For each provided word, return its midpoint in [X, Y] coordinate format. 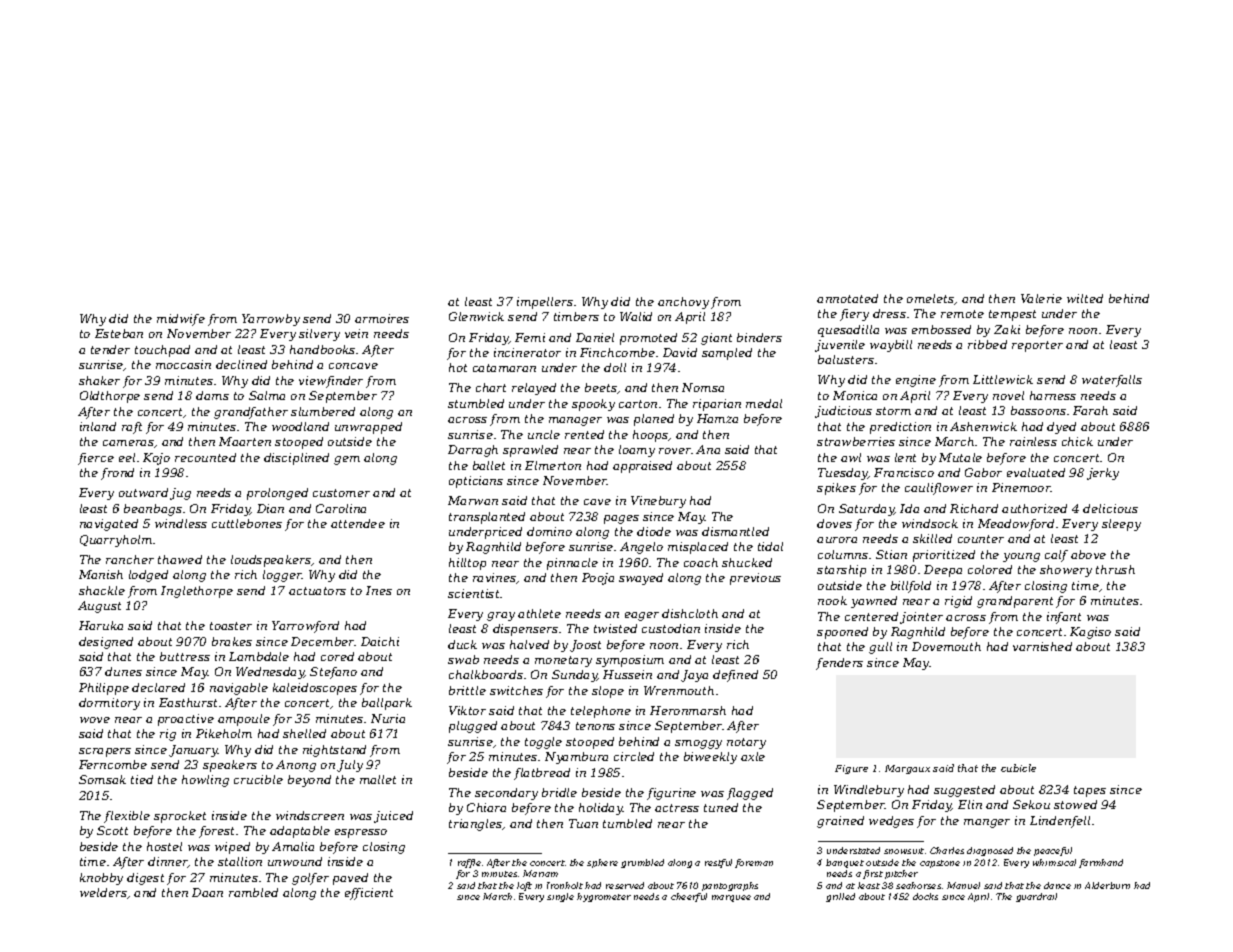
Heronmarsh [688, 710]
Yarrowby [271, 320]
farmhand [1101, 863]
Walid [636, 316]
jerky [1103, 474]
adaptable [300, 832]
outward [143, 492]
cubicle [1018, 768]
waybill [891, 346]
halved [529, 644]
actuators [317, 591]
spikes [836, 489]
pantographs [730, 886]
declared [158, 687]
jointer [921, 618]
